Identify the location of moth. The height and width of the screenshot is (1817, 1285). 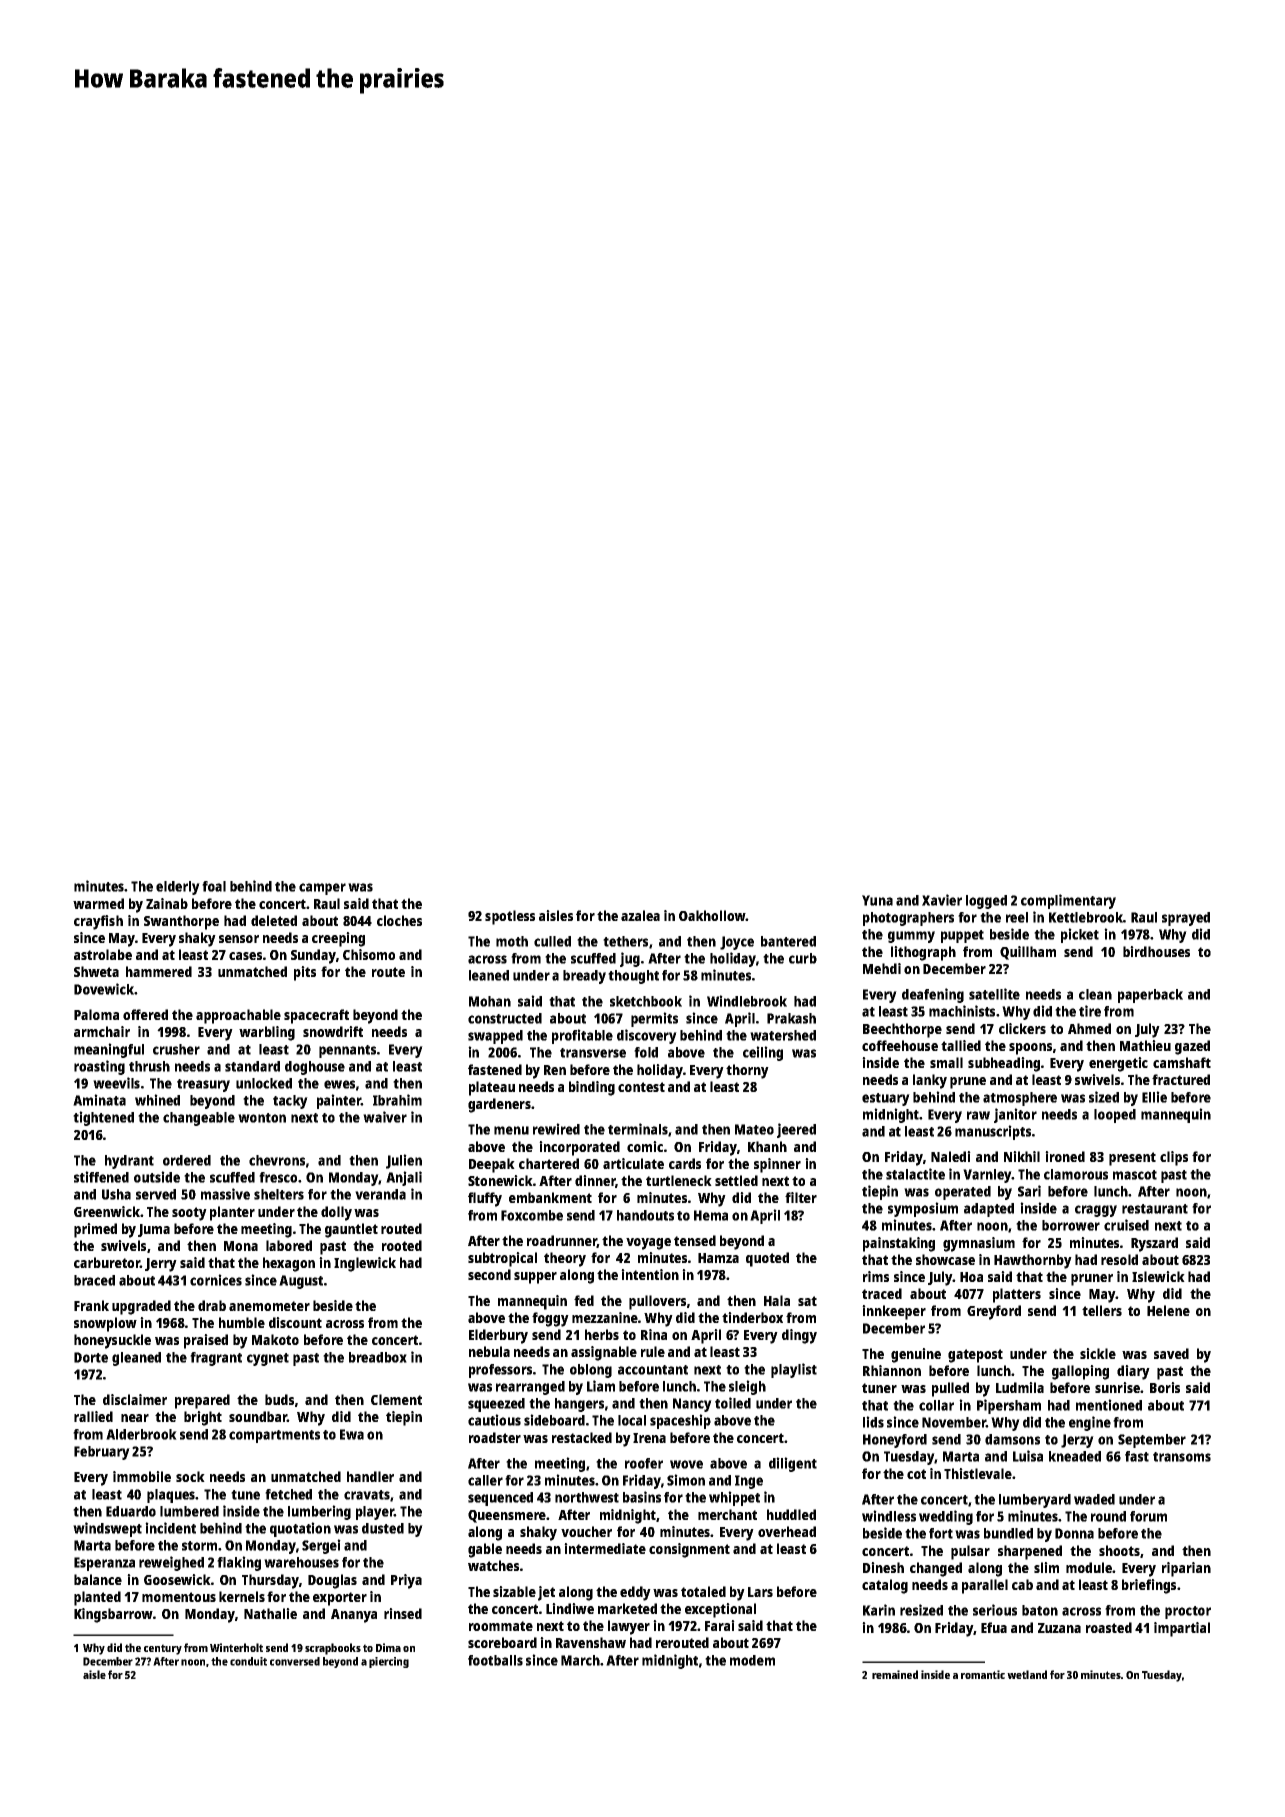
(512, 941).
